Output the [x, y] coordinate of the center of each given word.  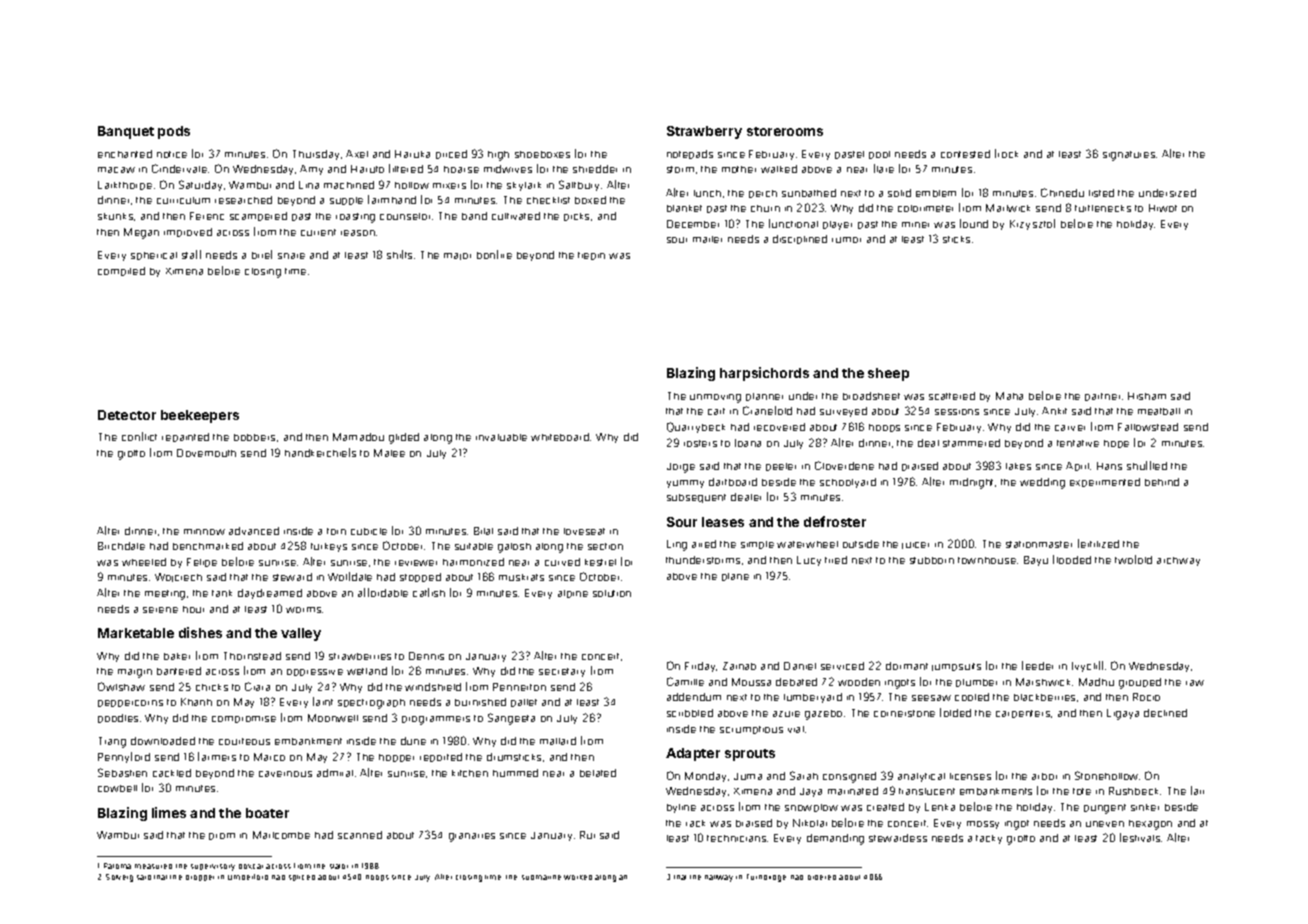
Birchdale [121, 546]
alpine [573, 594]
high [498, 156]
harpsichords [764, 374]
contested [965, 154]
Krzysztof [1032, 224]
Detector [127, 415]
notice [172, 154]
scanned [360, 835]
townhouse [987, 560]
